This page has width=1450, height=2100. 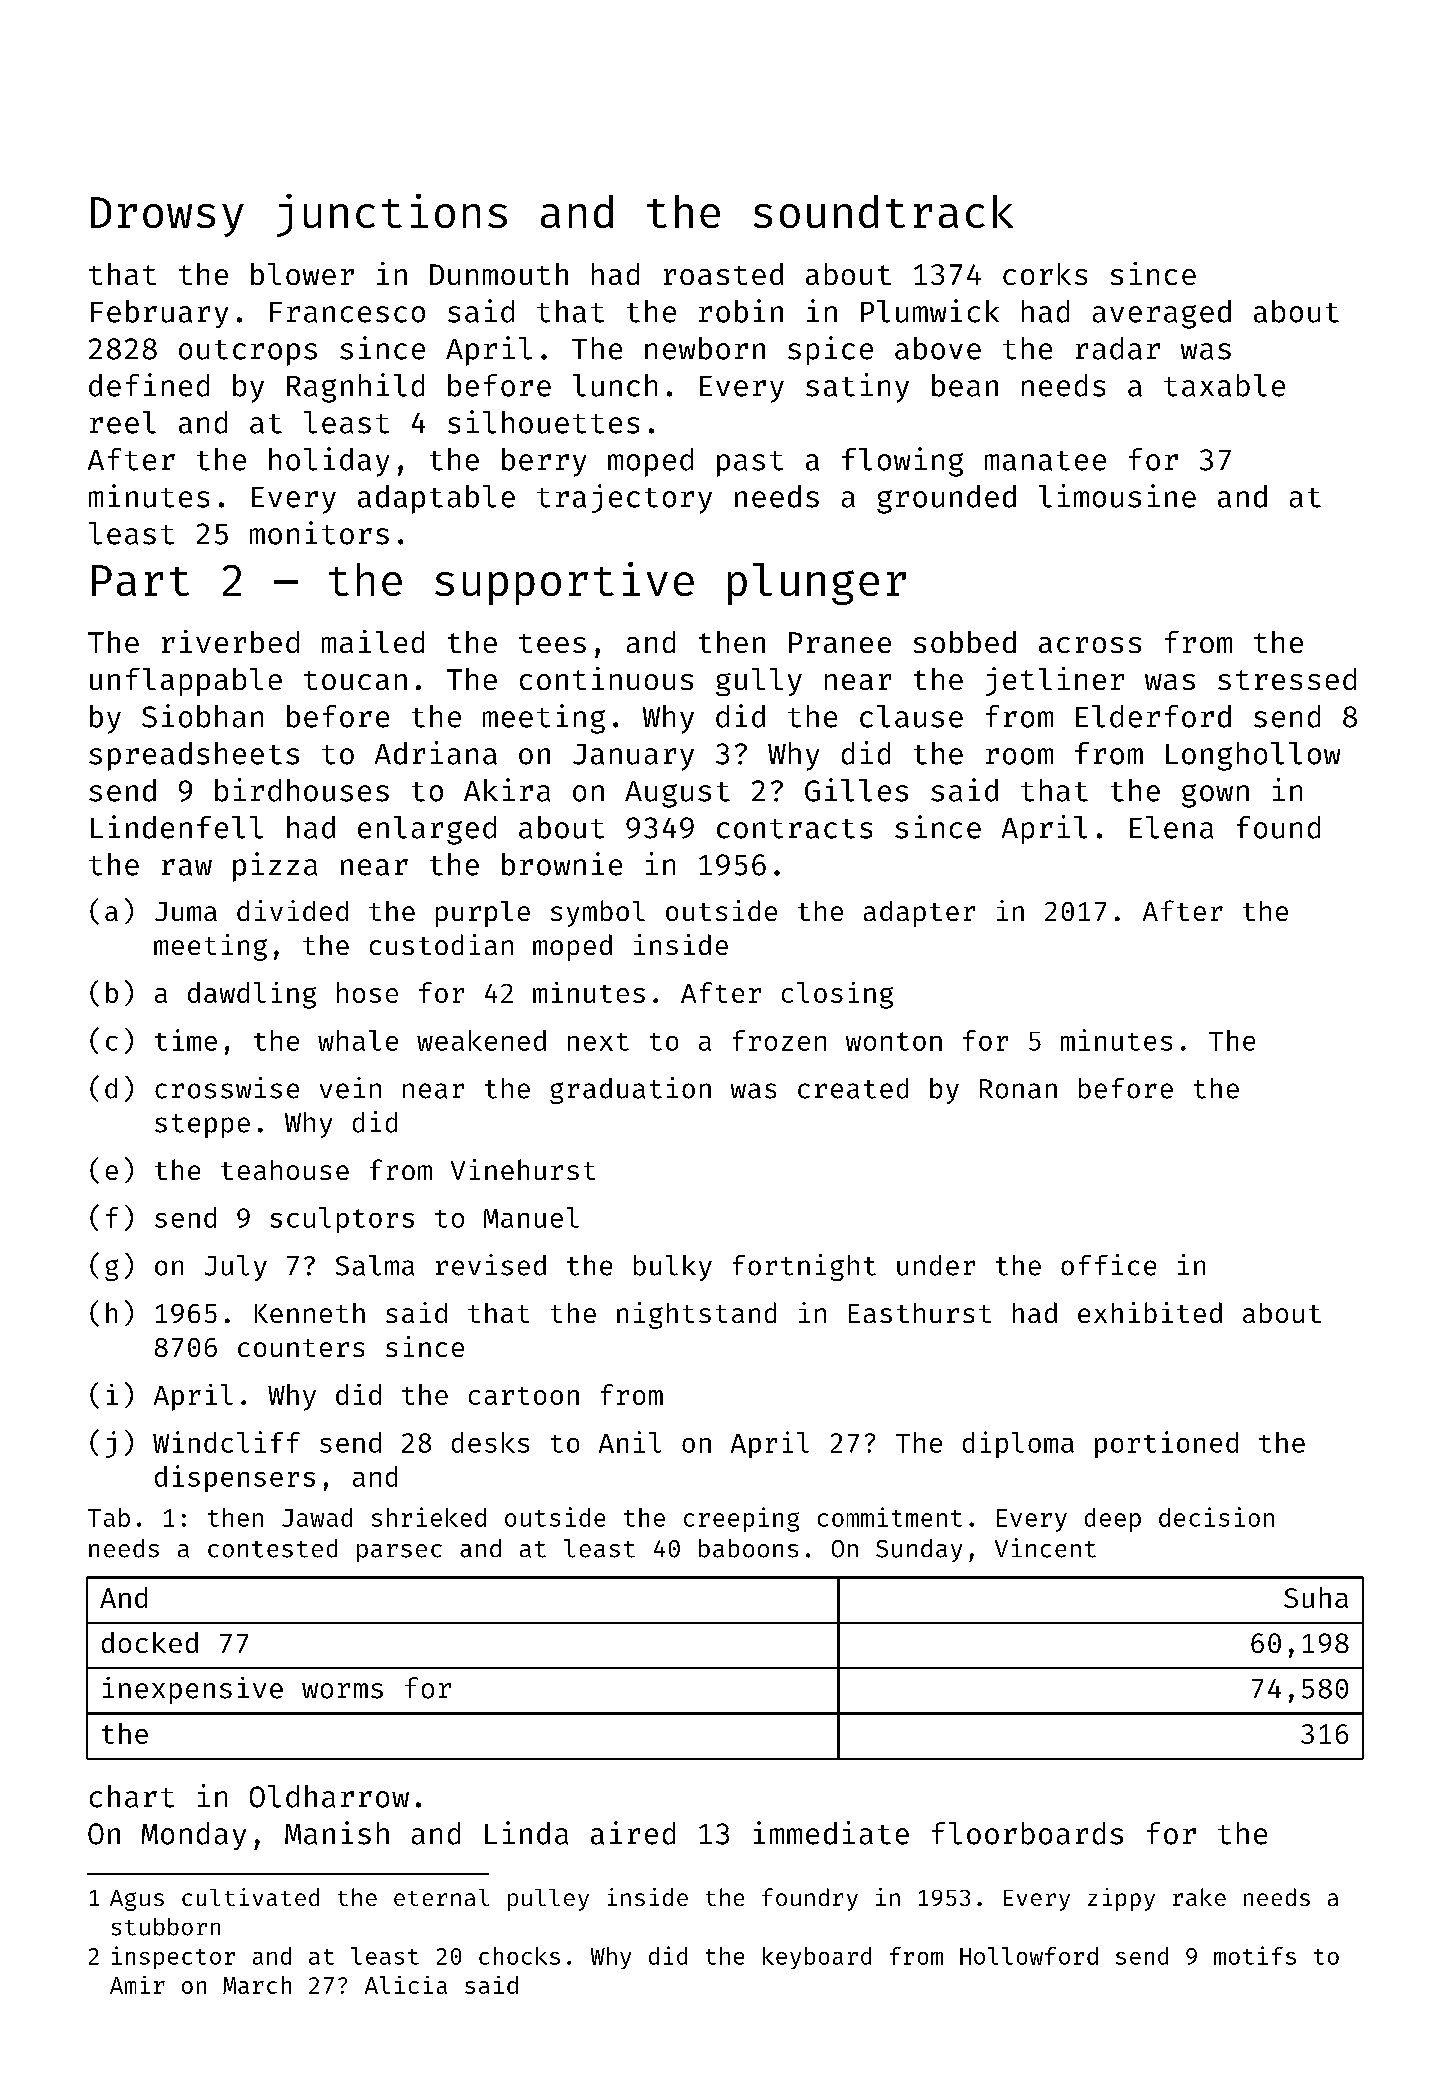 I want to click on Drowsy, so click(x=167, y=217).
